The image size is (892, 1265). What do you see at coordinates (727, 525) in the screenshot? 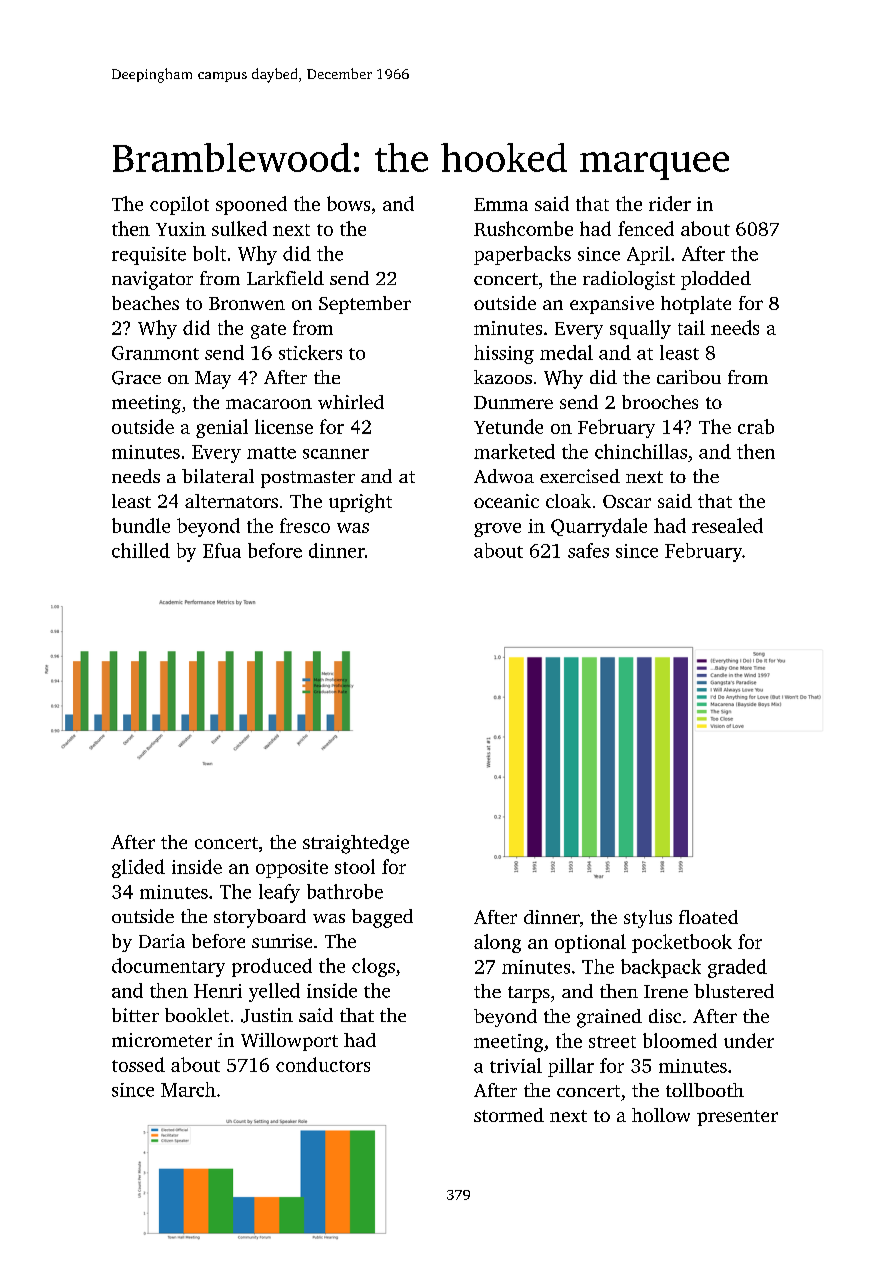
I see `resealed` at bounding box center [727, 525].
